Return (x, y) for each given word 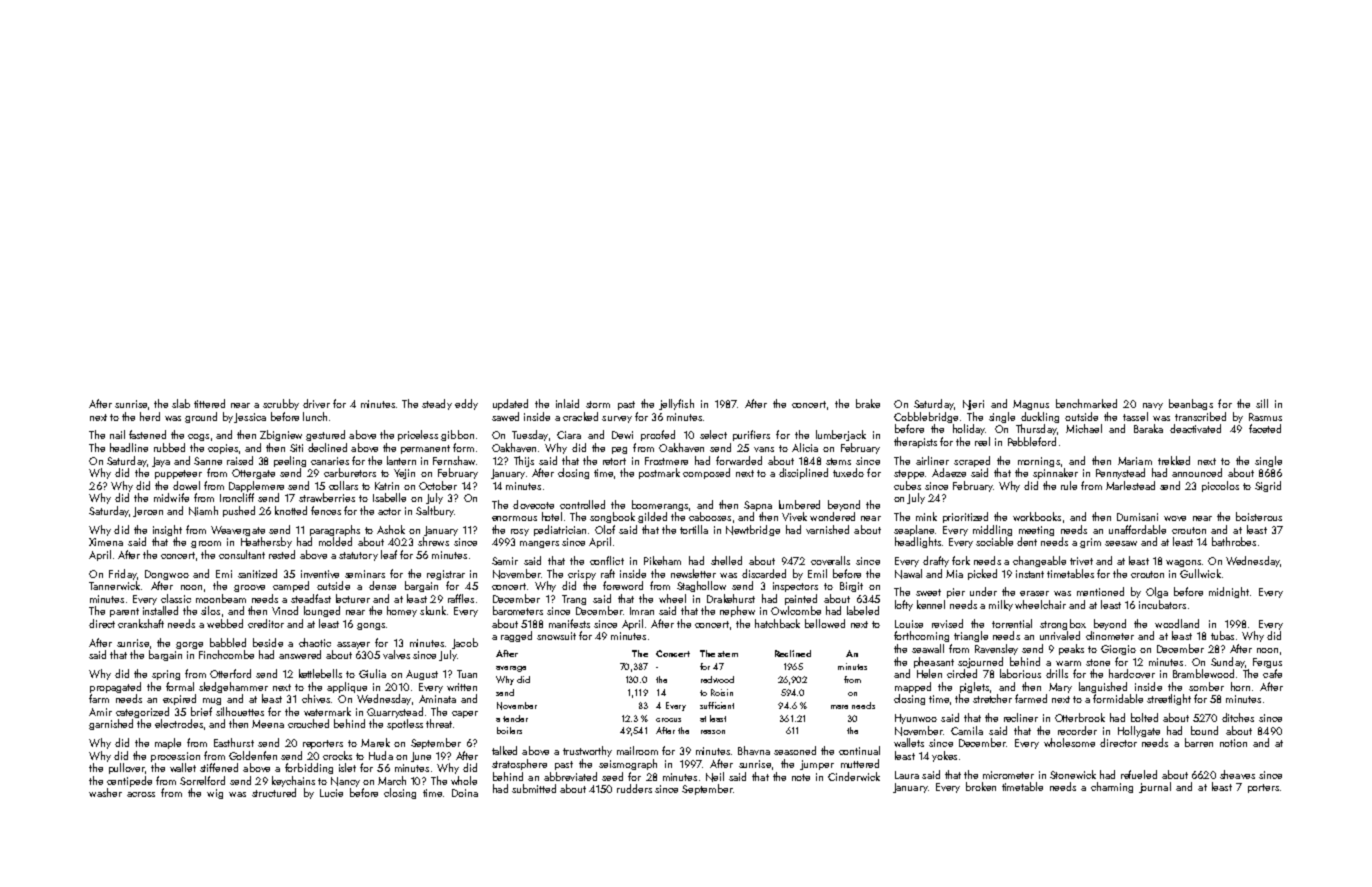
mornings (1039, 462)
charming (1112, 787)
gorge (189, 645)
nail (117, 434)
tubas (1222, 635)
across (141, 794)
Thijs (524, 461)
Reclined (793, 653)
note (801, 777)
